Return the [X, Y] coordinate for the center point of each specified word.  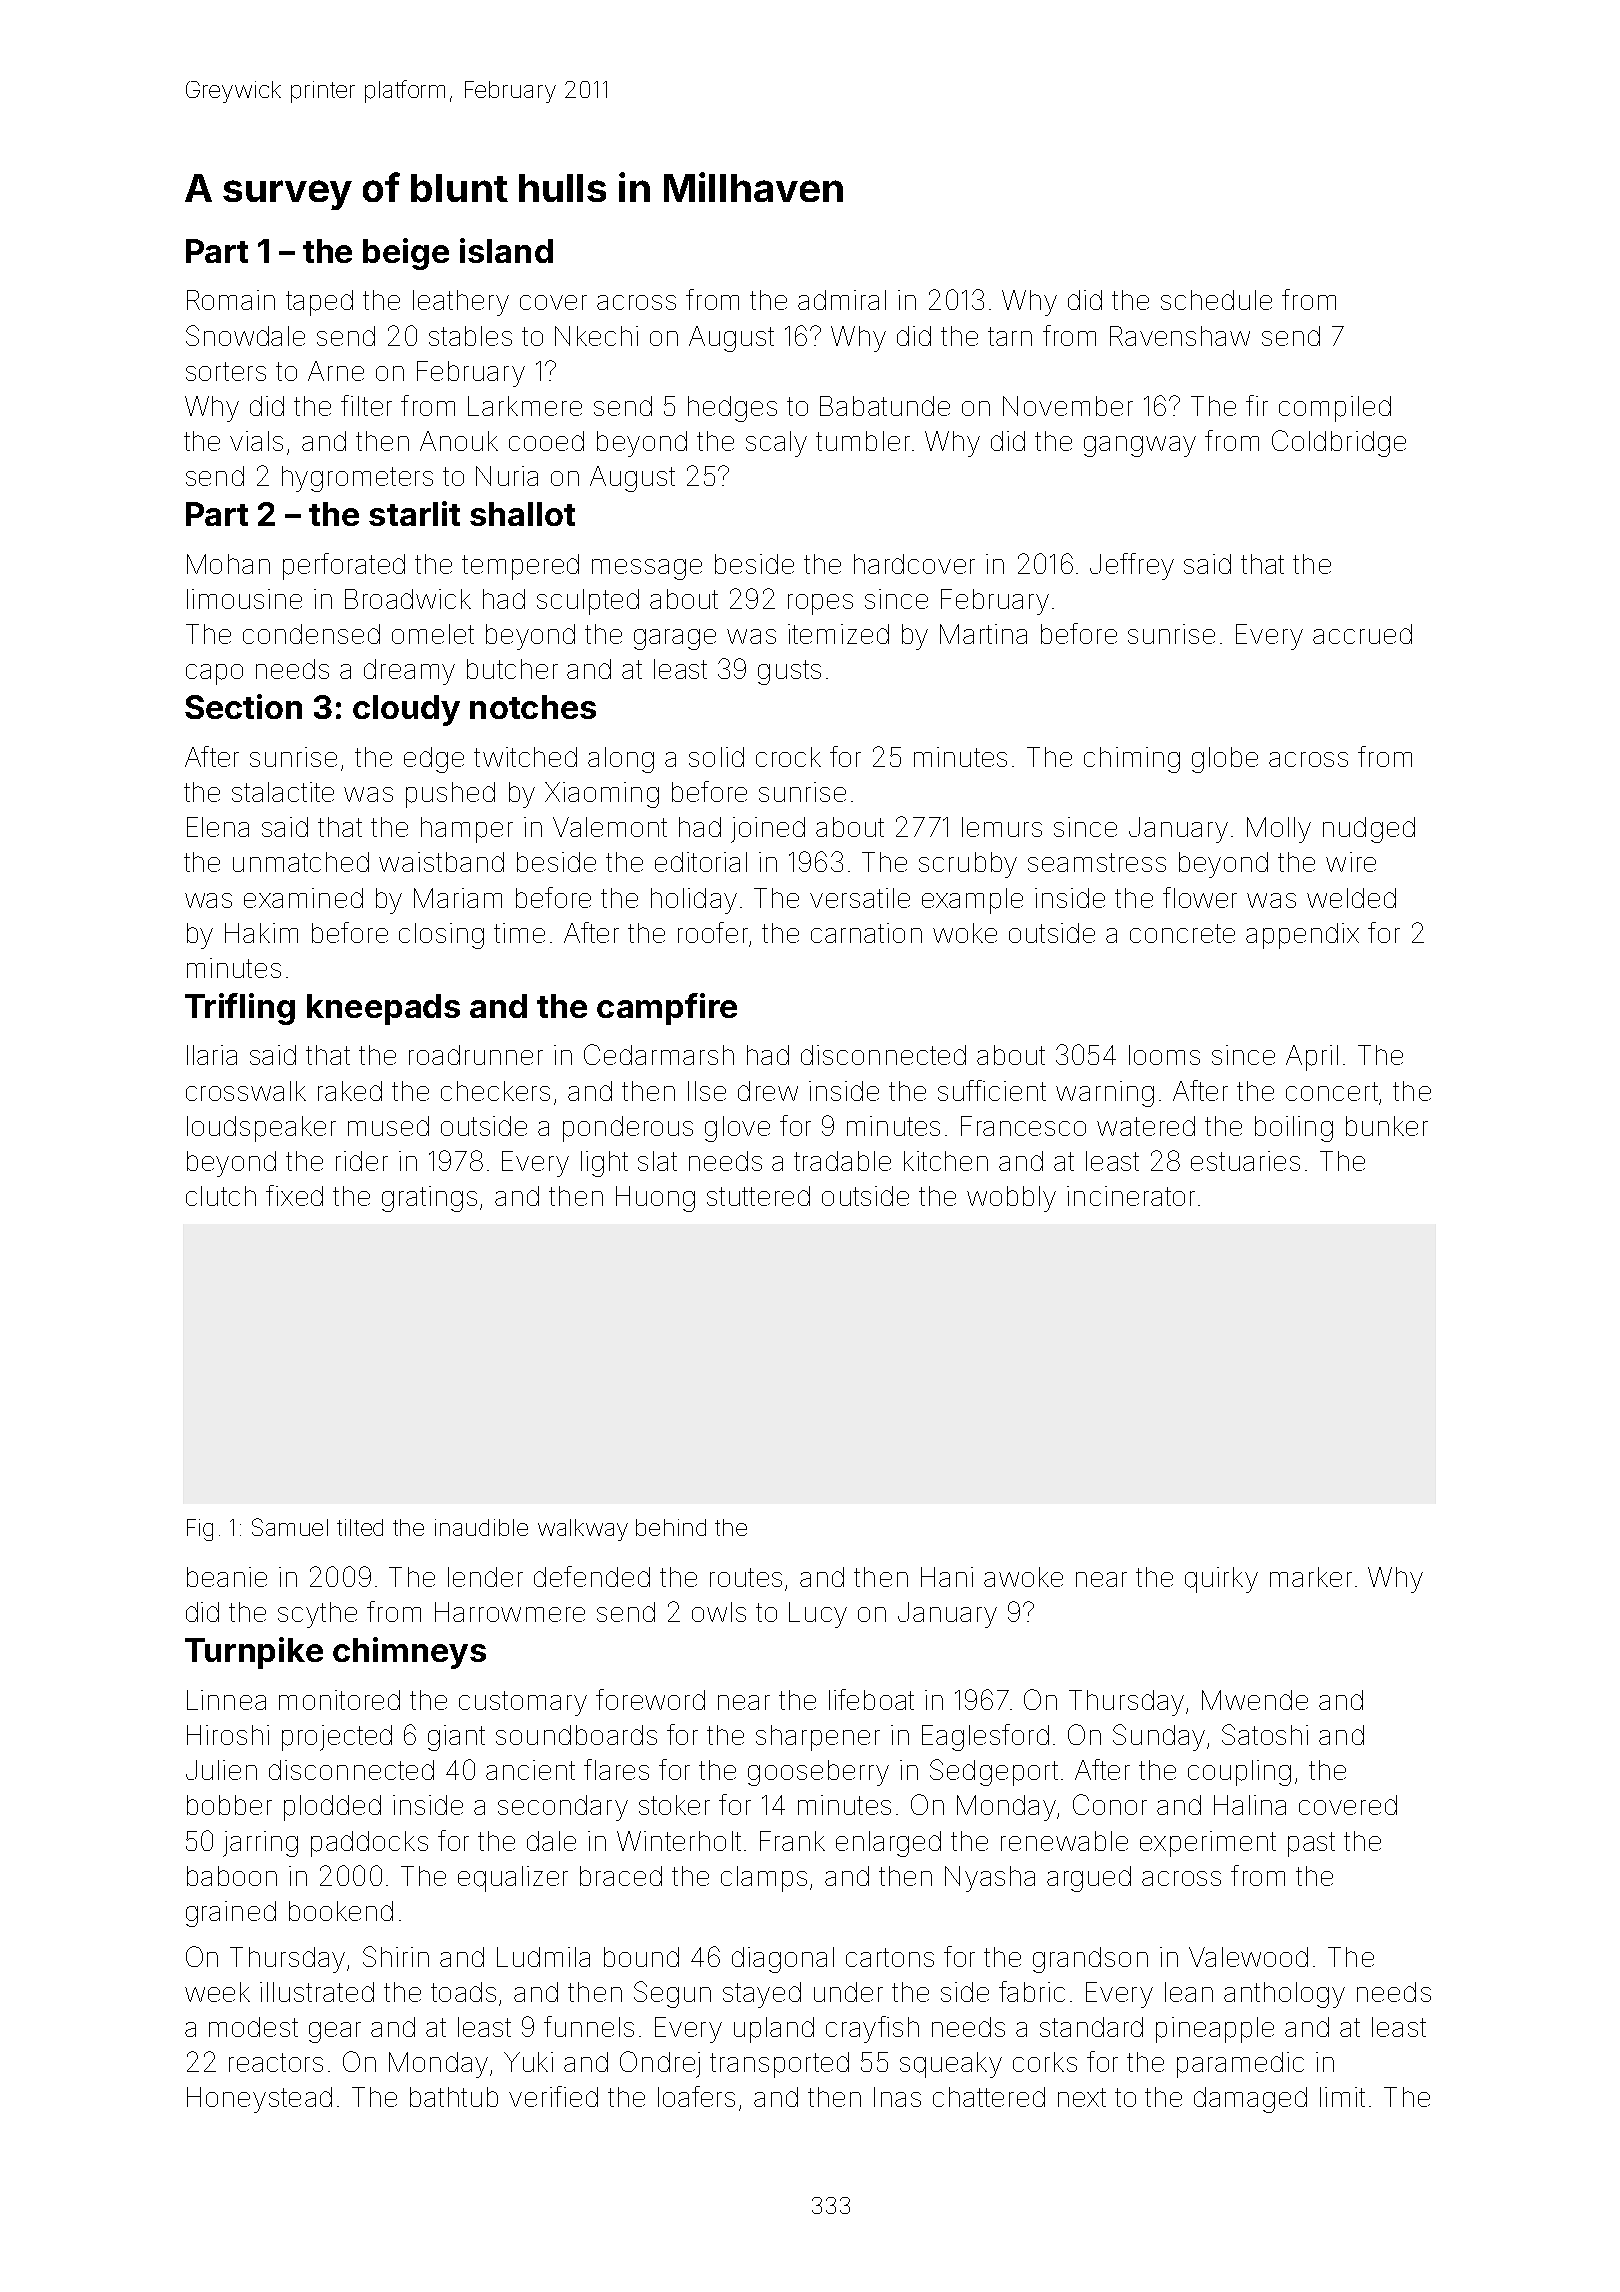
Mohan [228, 564]
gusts [789, 672]
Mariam [458, 898]
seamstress [1097, 862]
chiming [1132, 760]
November [1068, 406]
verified [553, 2096]
